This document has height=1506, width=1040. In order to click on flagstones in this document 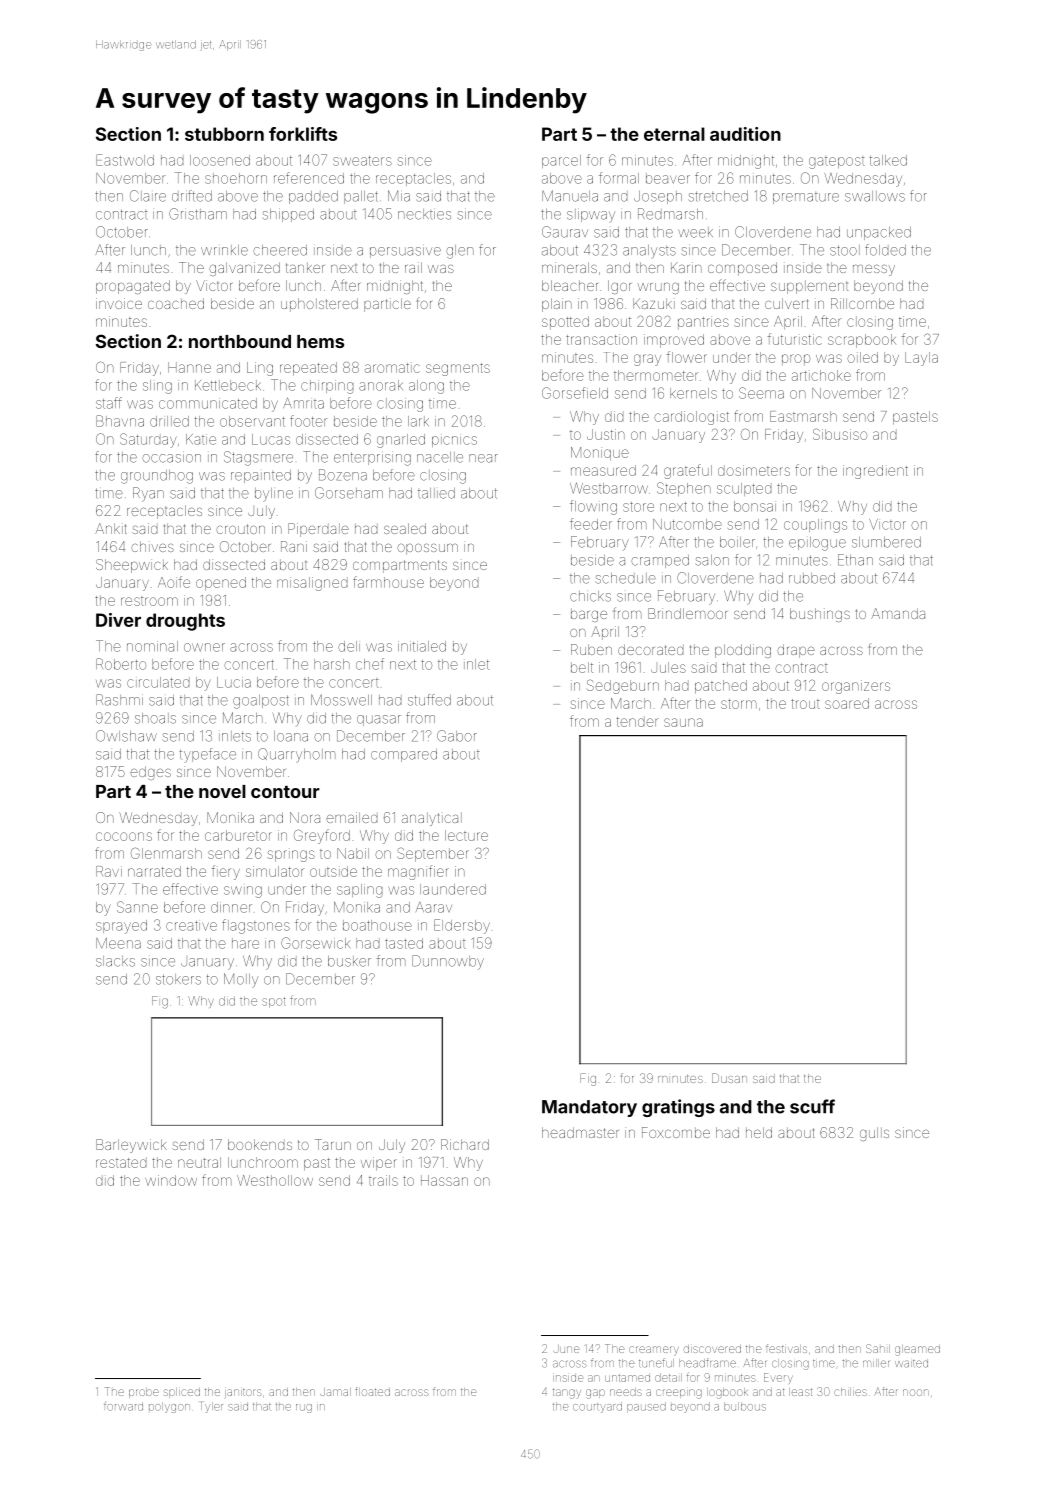, I will do `click(256, 926)`.
